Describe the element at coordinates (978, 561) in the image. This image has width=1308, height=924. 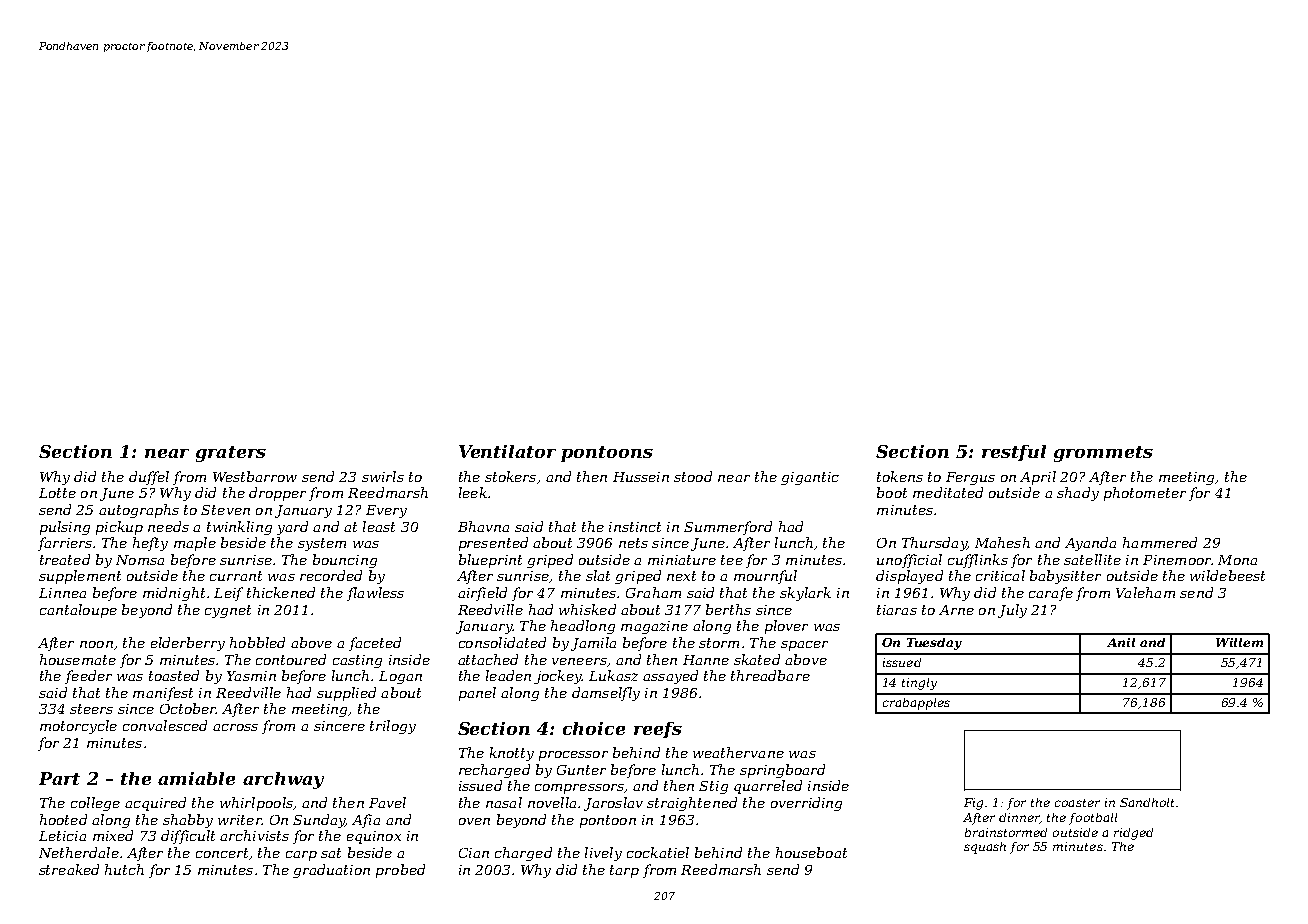
I see `cufflinks` at that location.
